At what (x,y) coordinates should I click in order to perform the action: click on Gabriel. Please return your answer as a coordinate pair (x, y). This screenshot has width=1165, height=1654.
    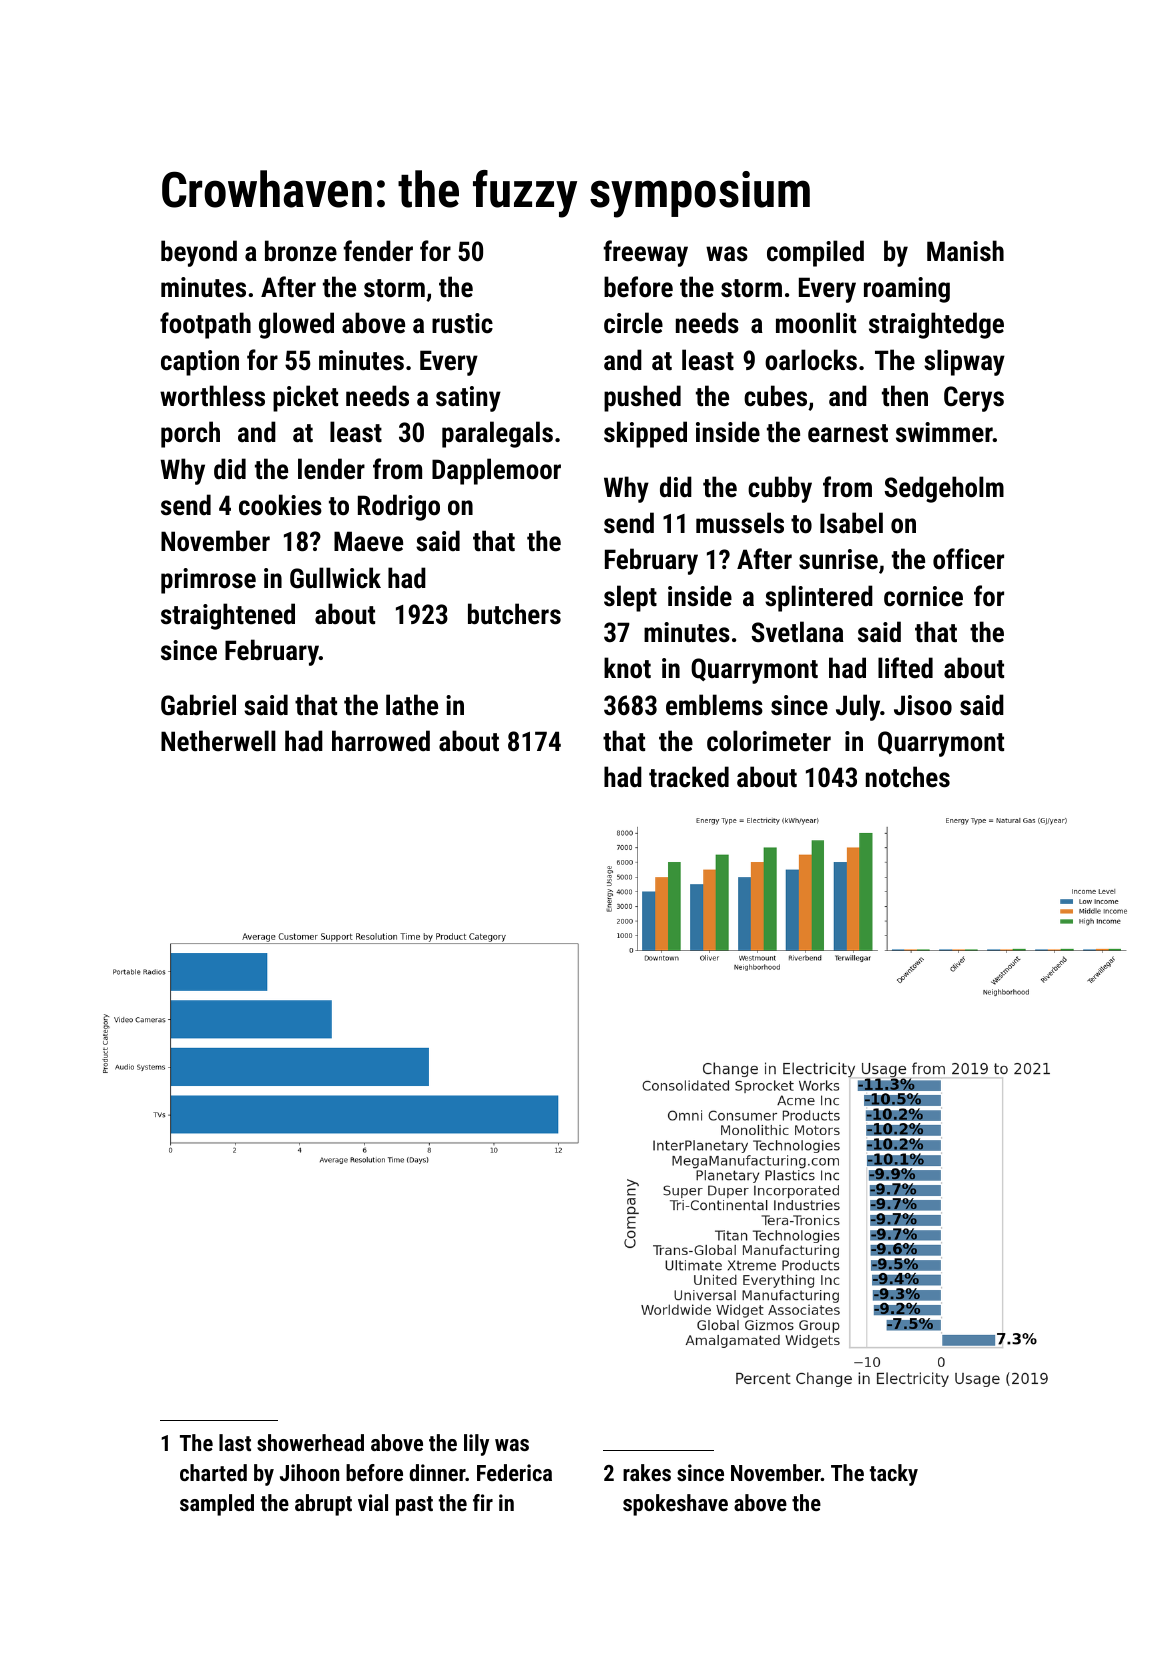
    Looking at the image, I should click on (198, 705).
